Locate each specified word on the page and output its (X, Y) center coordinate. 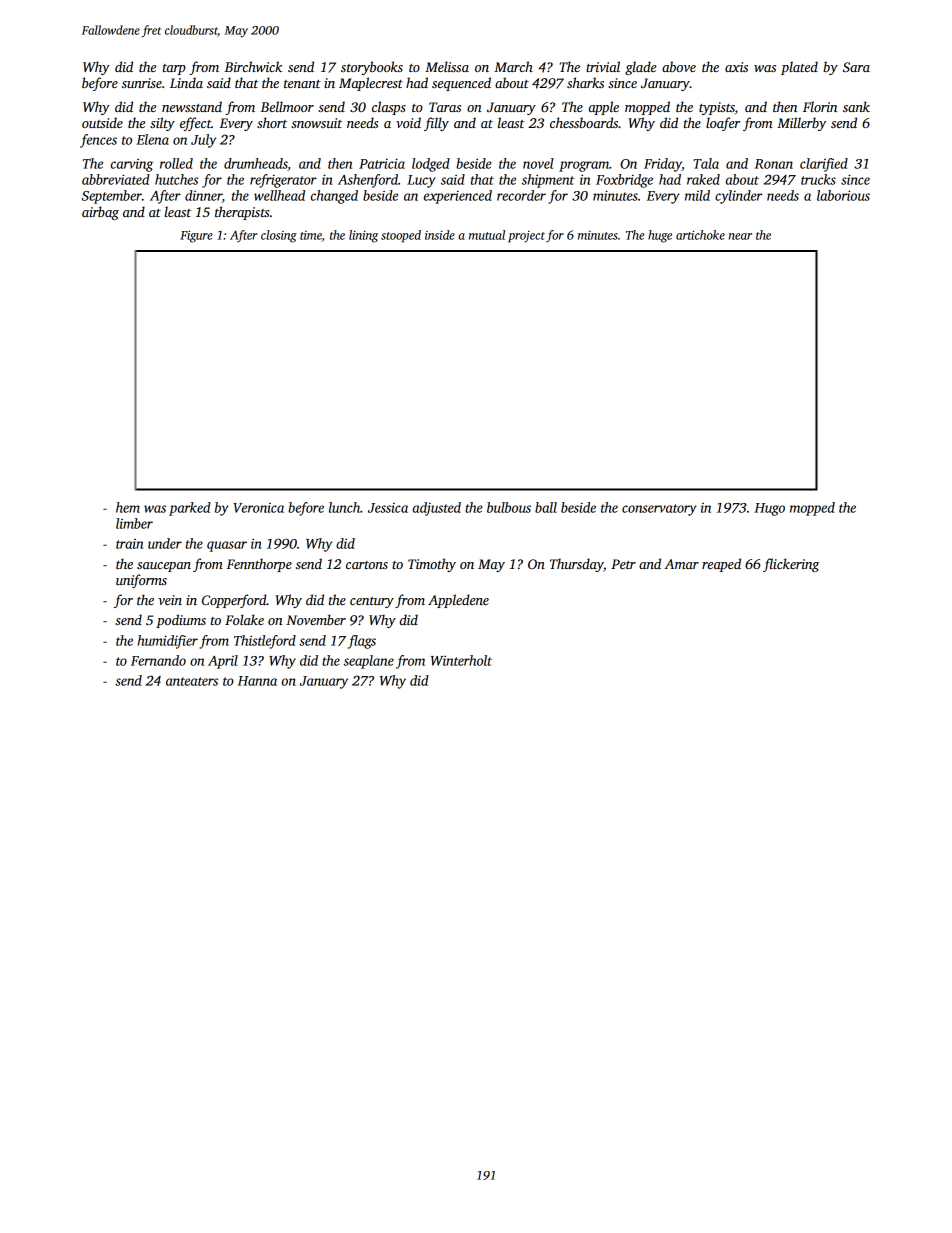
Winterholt (461, 660)
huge (660, 236)
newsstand (192, 106)
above (679, 66)
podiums (181, 621)
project (526, 236)
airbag (100, 213)
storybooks (372, 68)
